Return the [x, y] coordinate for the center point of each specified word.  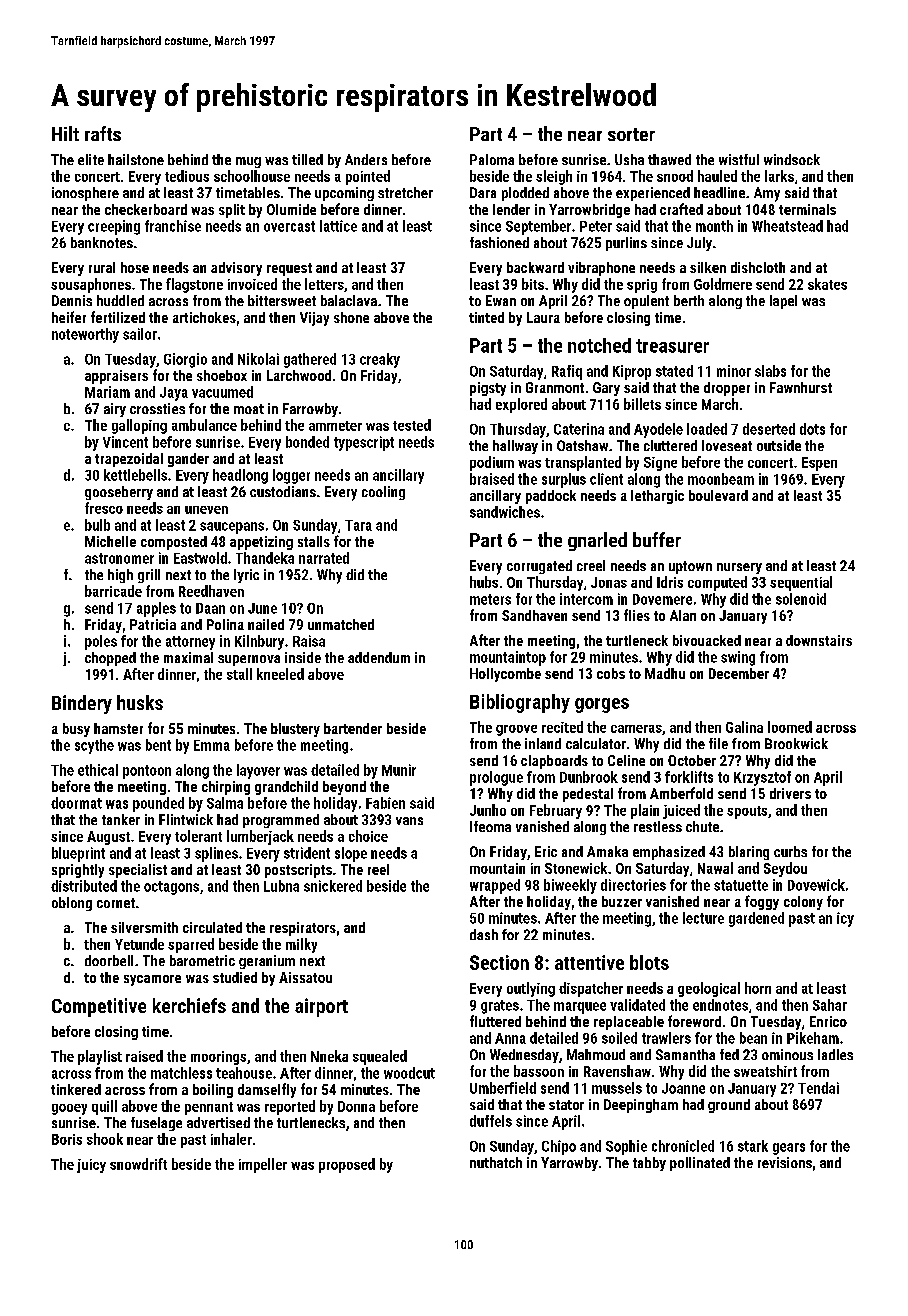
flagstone [194, 285]
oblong [72, 904]
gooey [69, 1109]
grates [500, 1007]
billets [642, 404]
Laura [543, 317]
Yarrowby [569, 1164]
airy [115, 410]
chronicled [683, 1146]
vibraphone [601, 269]
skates [827, 284]
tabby [649, 1164]
